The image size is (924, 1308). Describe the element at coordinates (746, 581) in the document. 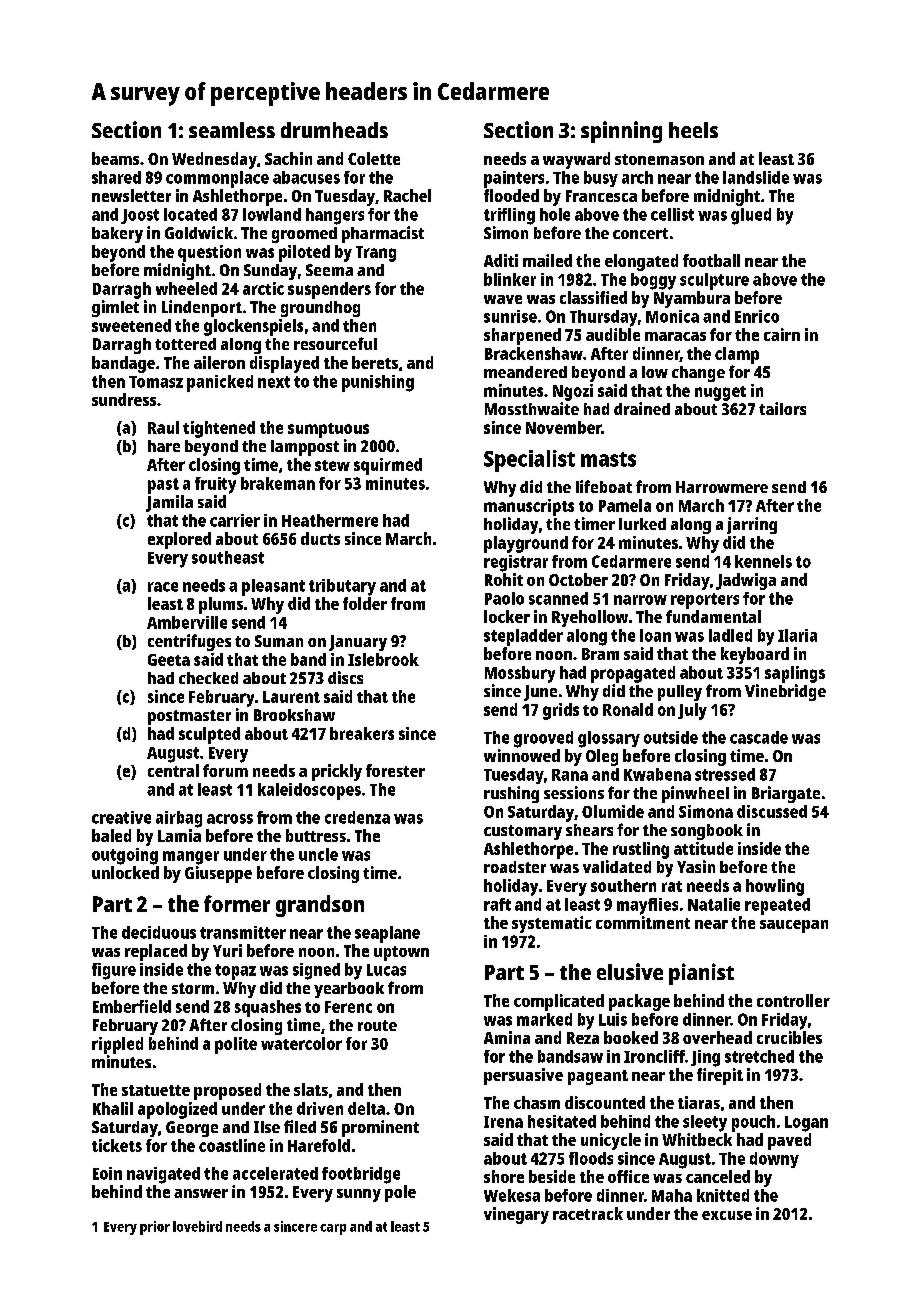

I see `Jadwiga` at that location.
